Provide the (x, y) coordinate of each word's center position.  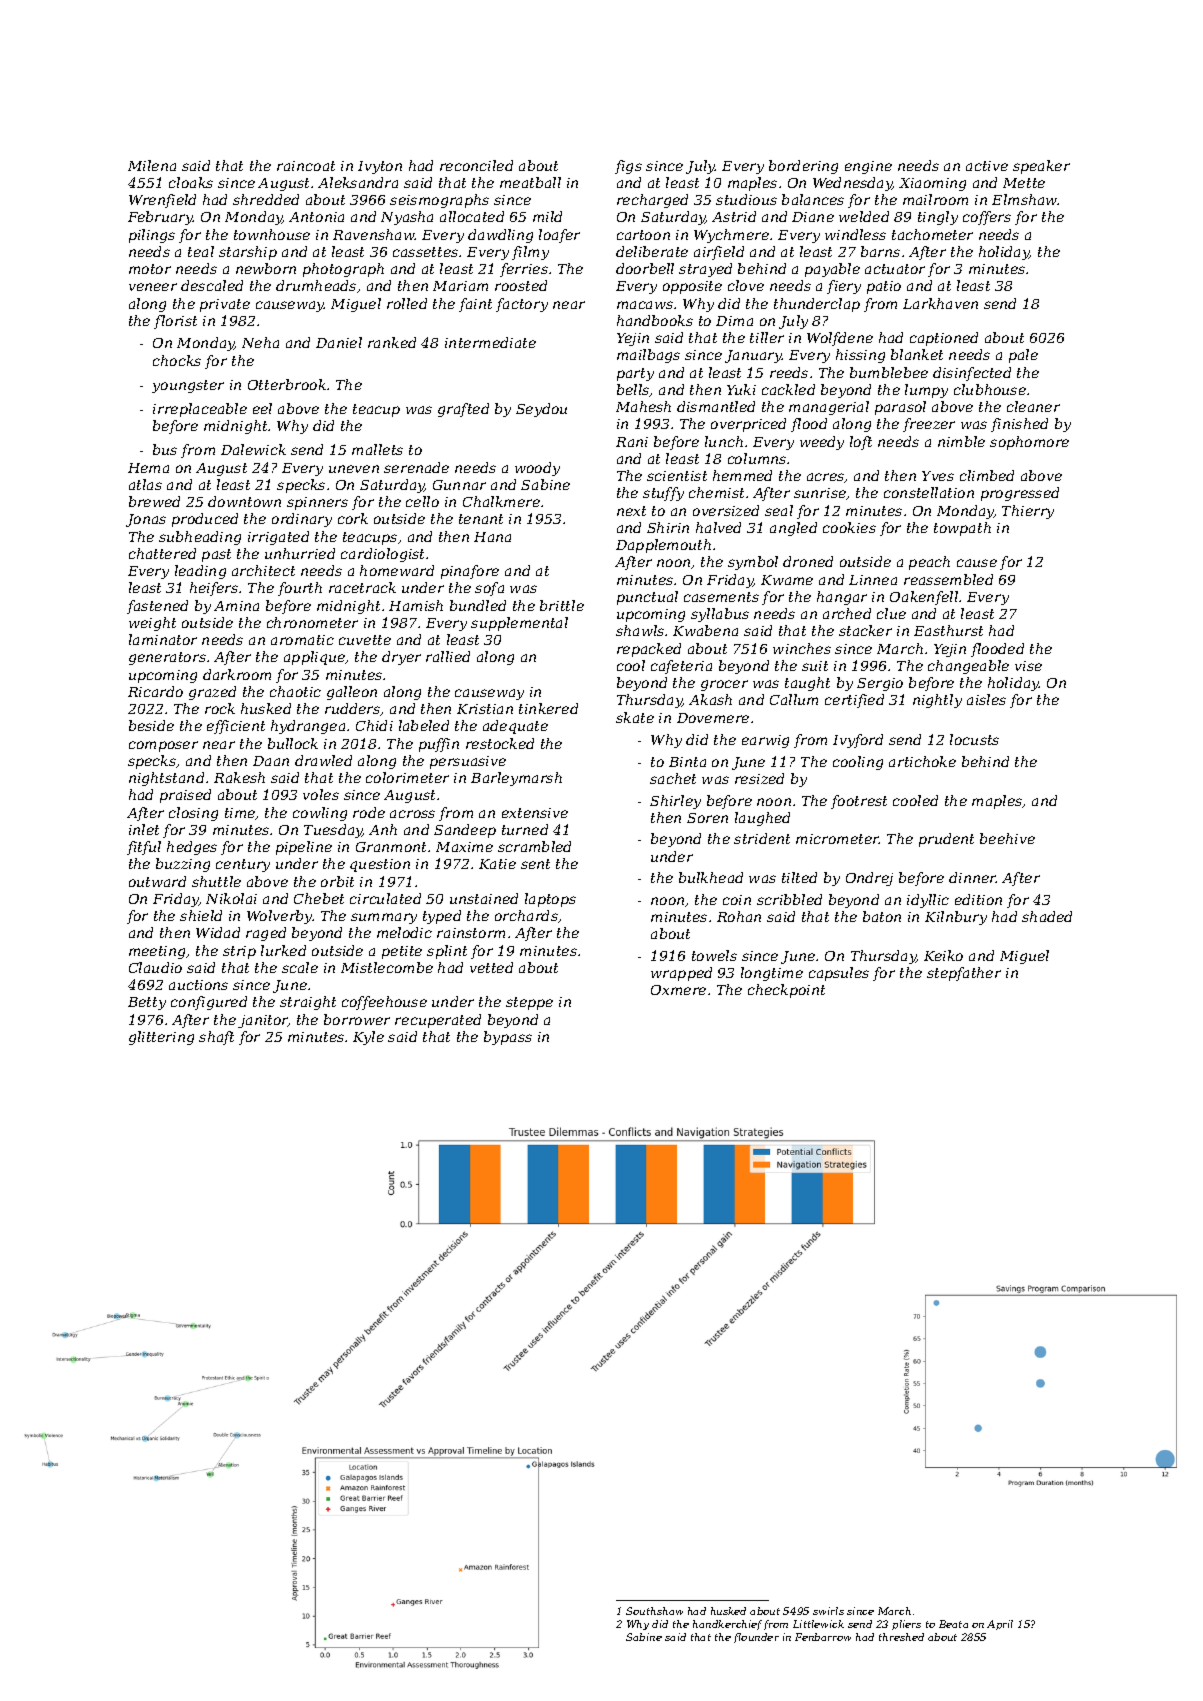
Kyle (368, 1038)
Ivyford (858, 741)
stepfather (964, 974)
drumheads (316, 285)
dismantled (716, 406)
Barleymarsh (516, 779)
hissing (860, 356)
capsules (839, 974)
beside (151, 725)
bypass (508, 1038)
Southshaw (654, 1611)
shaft (216, 1038)
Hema (148, 468)
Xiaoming (932, 184)
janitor (263, 1021)
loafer (559, 236)
